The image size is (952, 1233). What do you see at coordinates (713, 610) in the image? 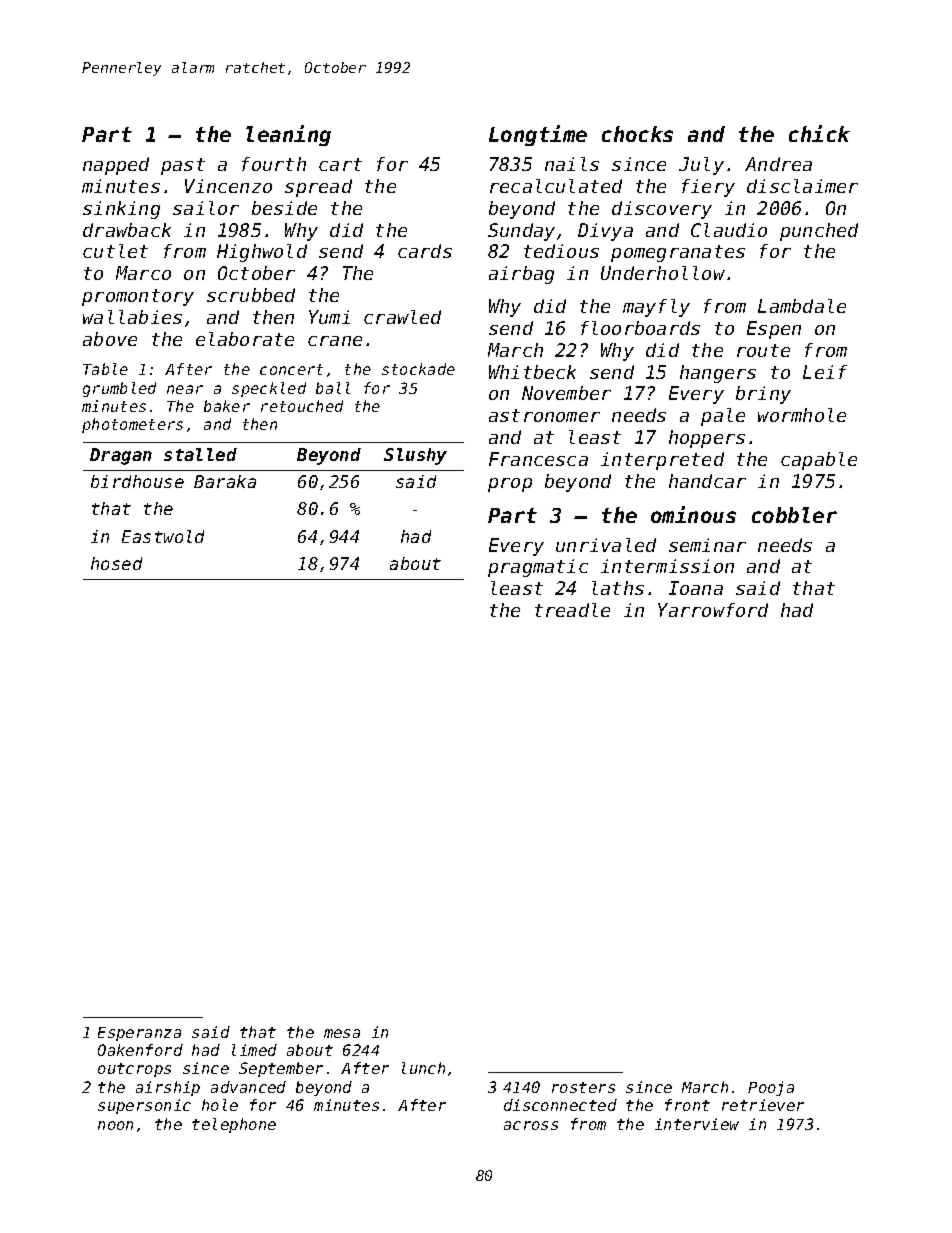
I see `Yarrowford` at bounding box center [713, 610].
